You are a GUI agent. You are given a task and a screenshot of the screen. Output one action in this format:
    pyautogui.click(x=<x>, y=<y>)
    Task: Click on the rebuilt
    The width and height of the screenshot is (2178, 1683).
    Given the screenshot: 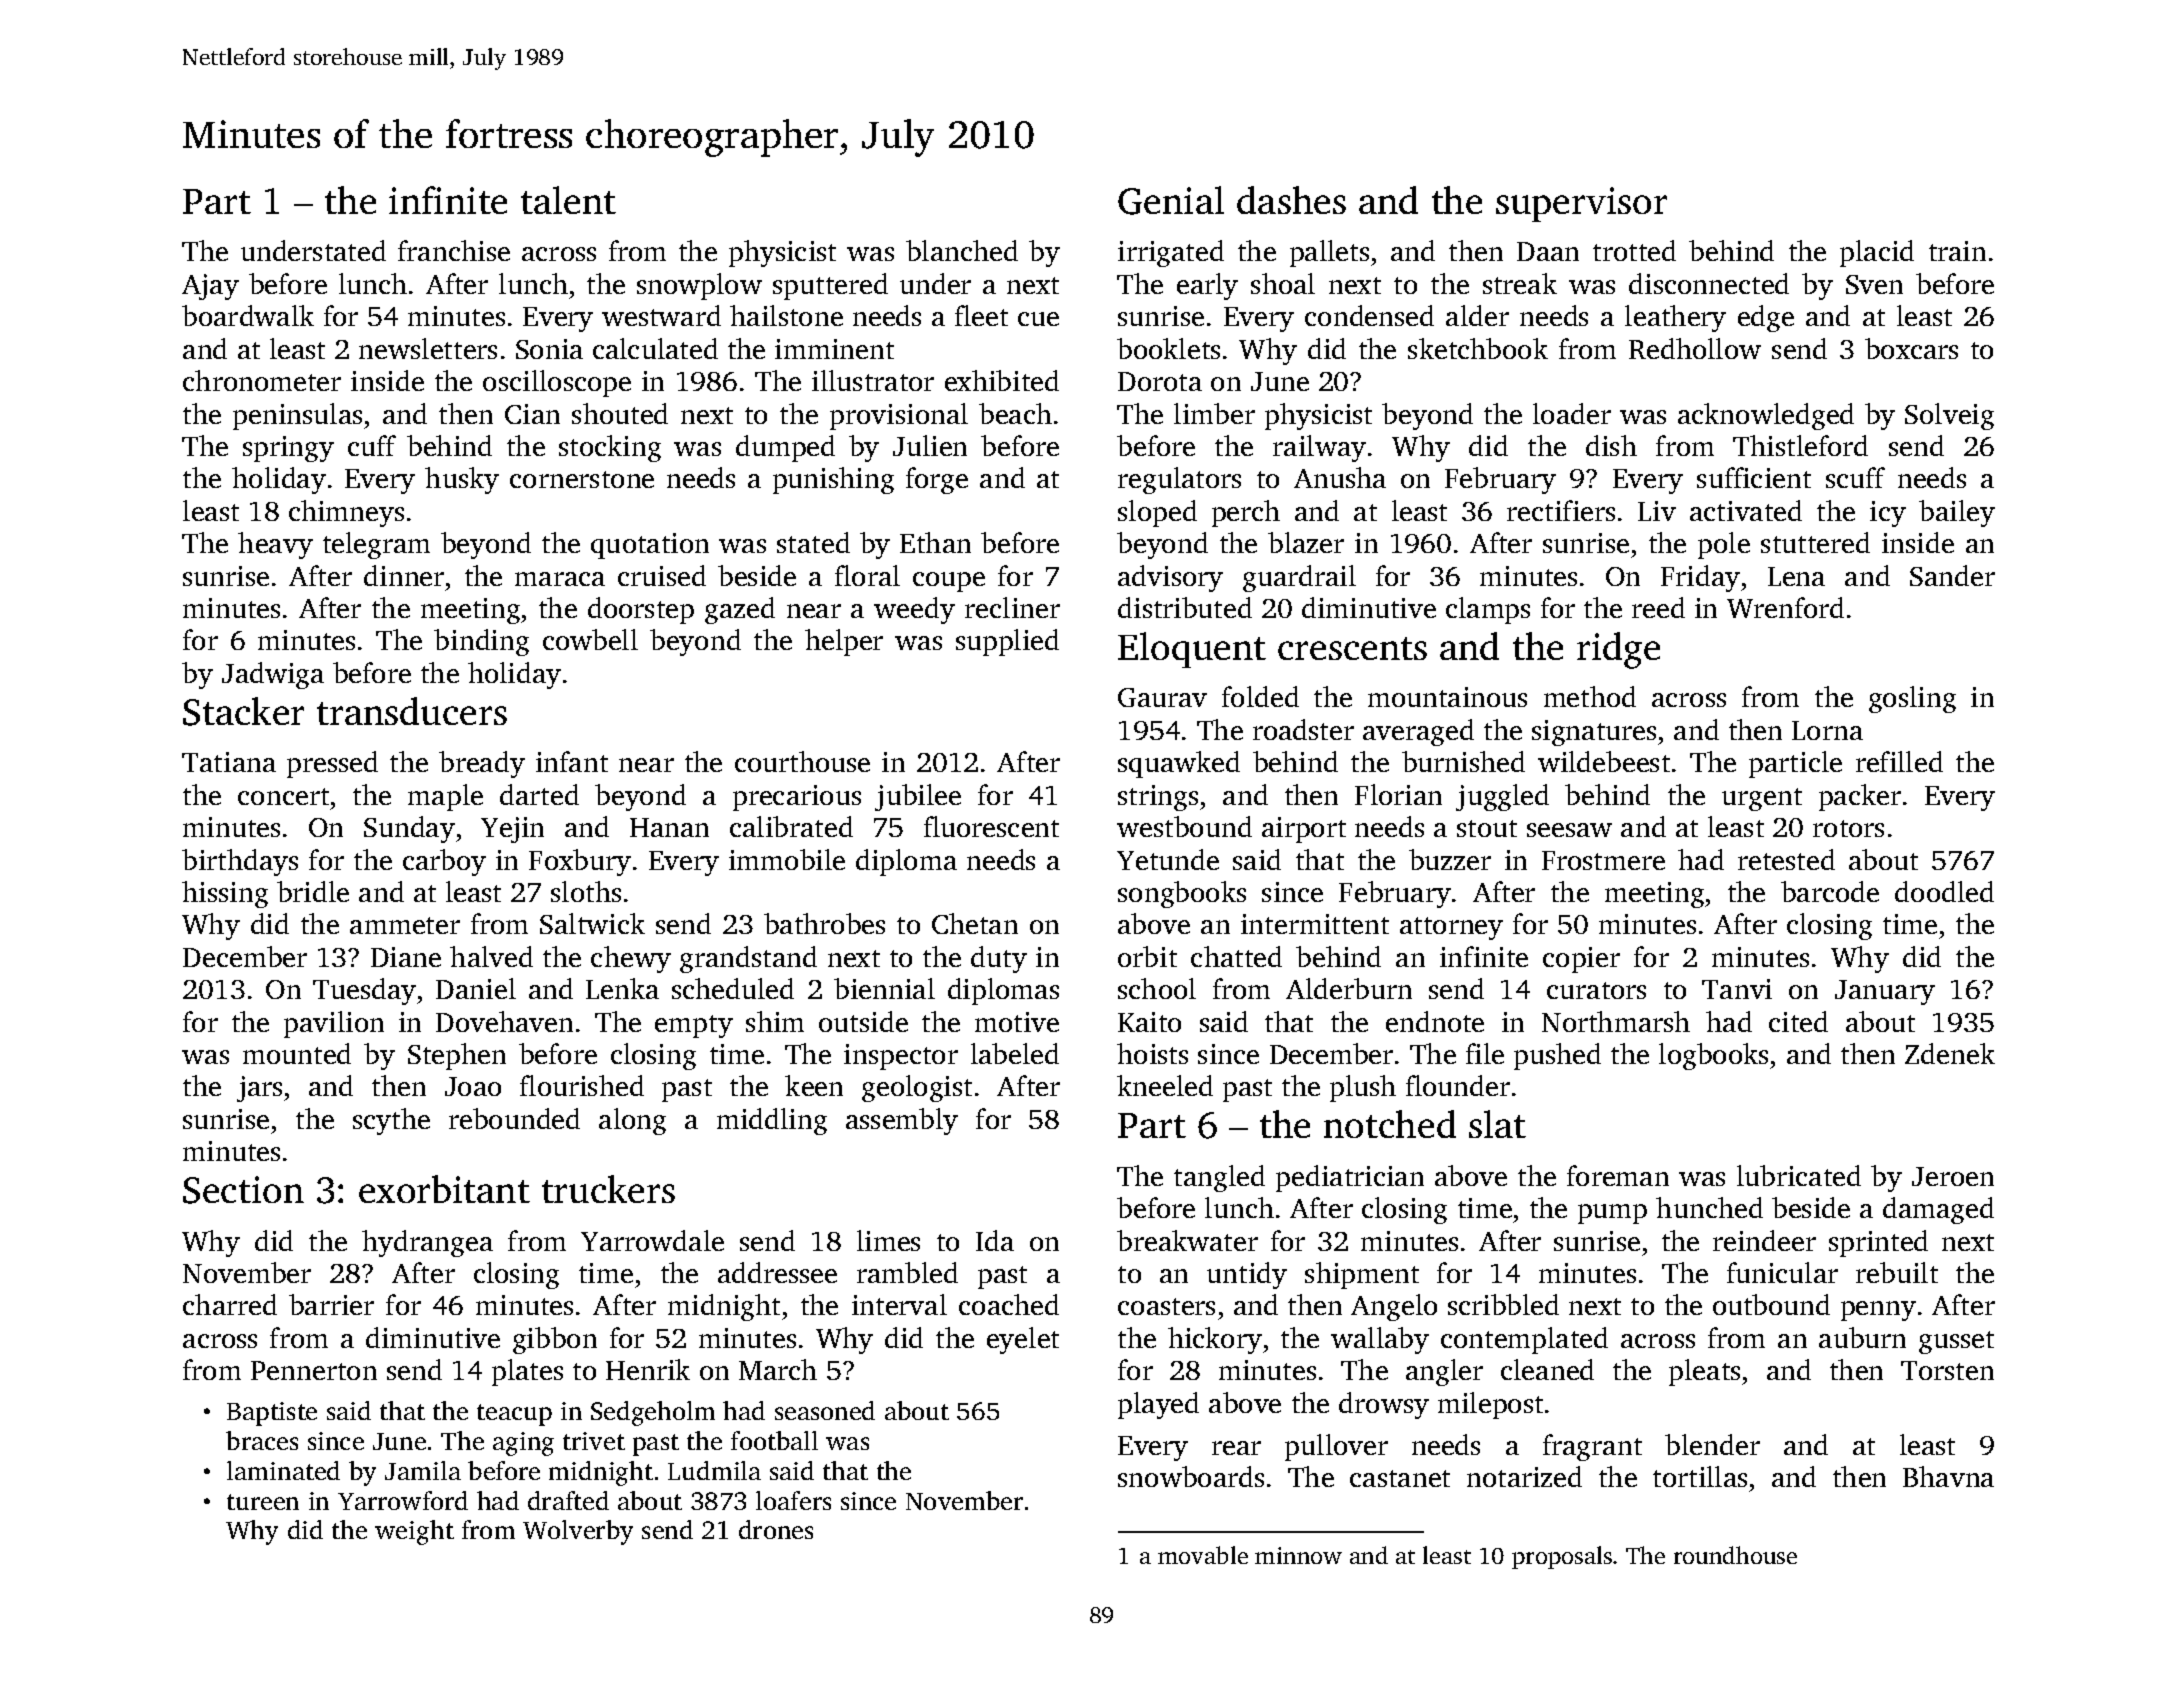 What is the action you would take?
    pyautogui.click(x=1897, y=1272)
